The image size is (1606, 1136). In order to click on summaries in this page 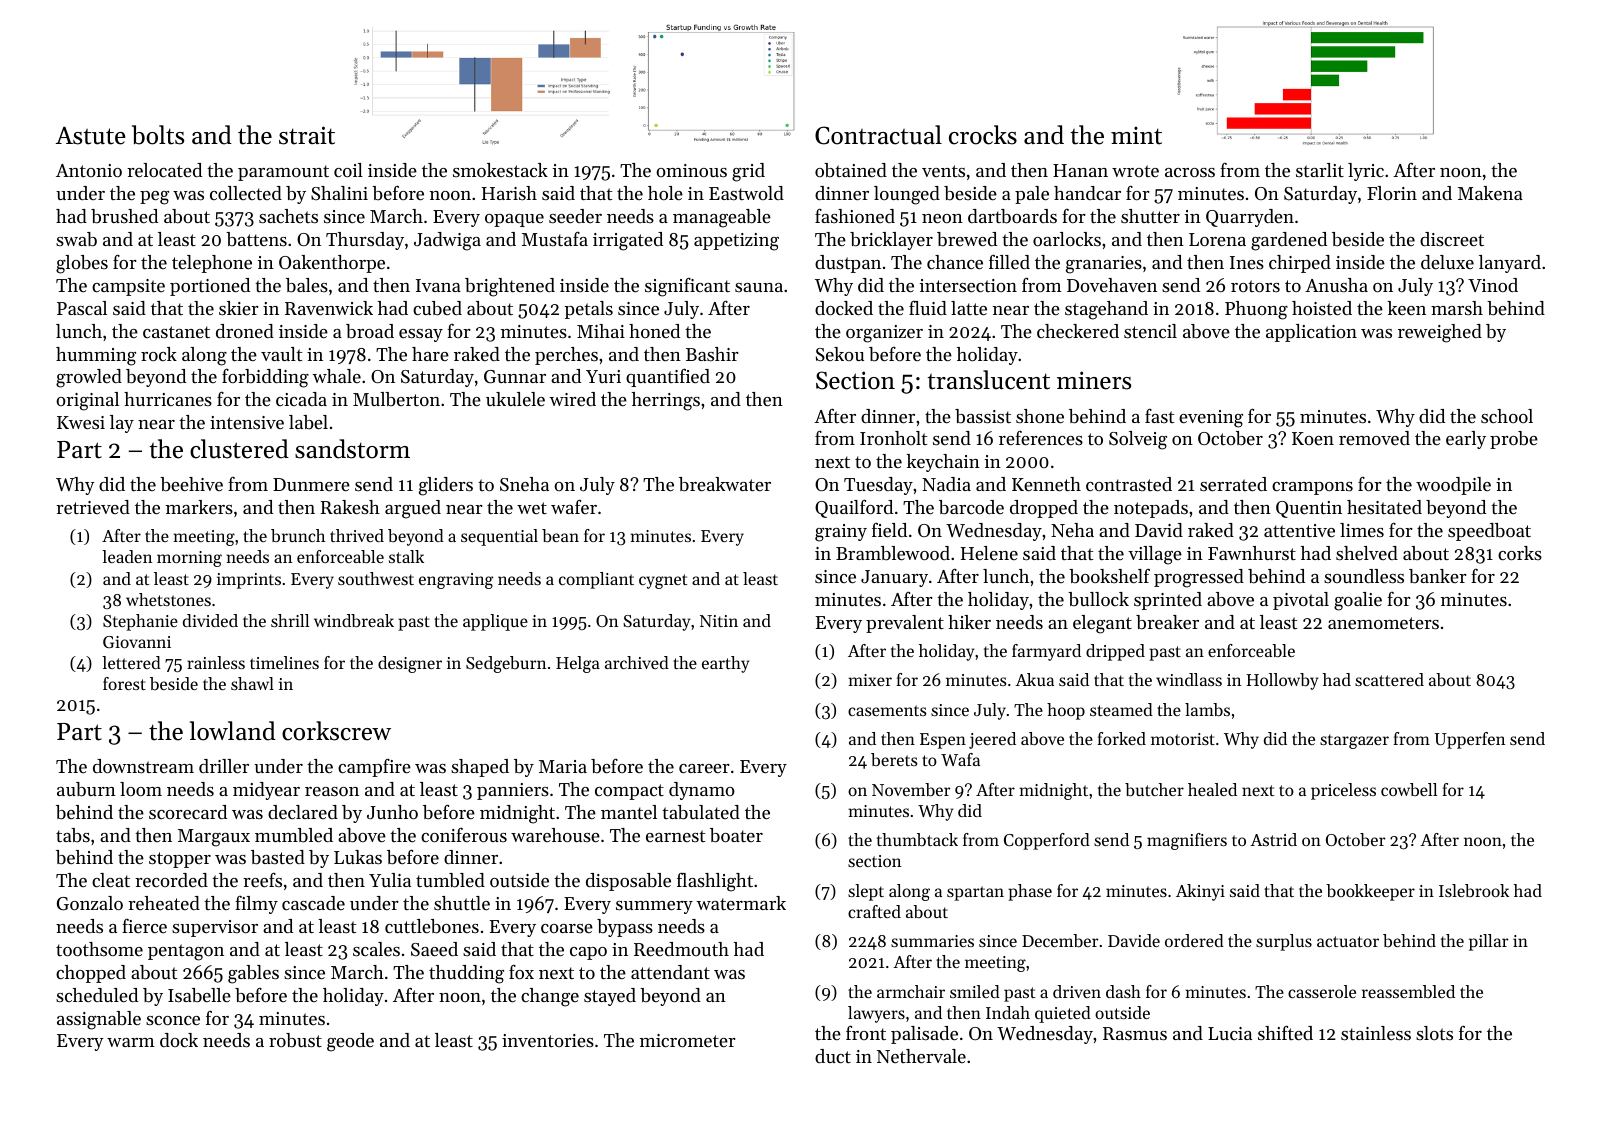, I will do `click(932, 941)`.
